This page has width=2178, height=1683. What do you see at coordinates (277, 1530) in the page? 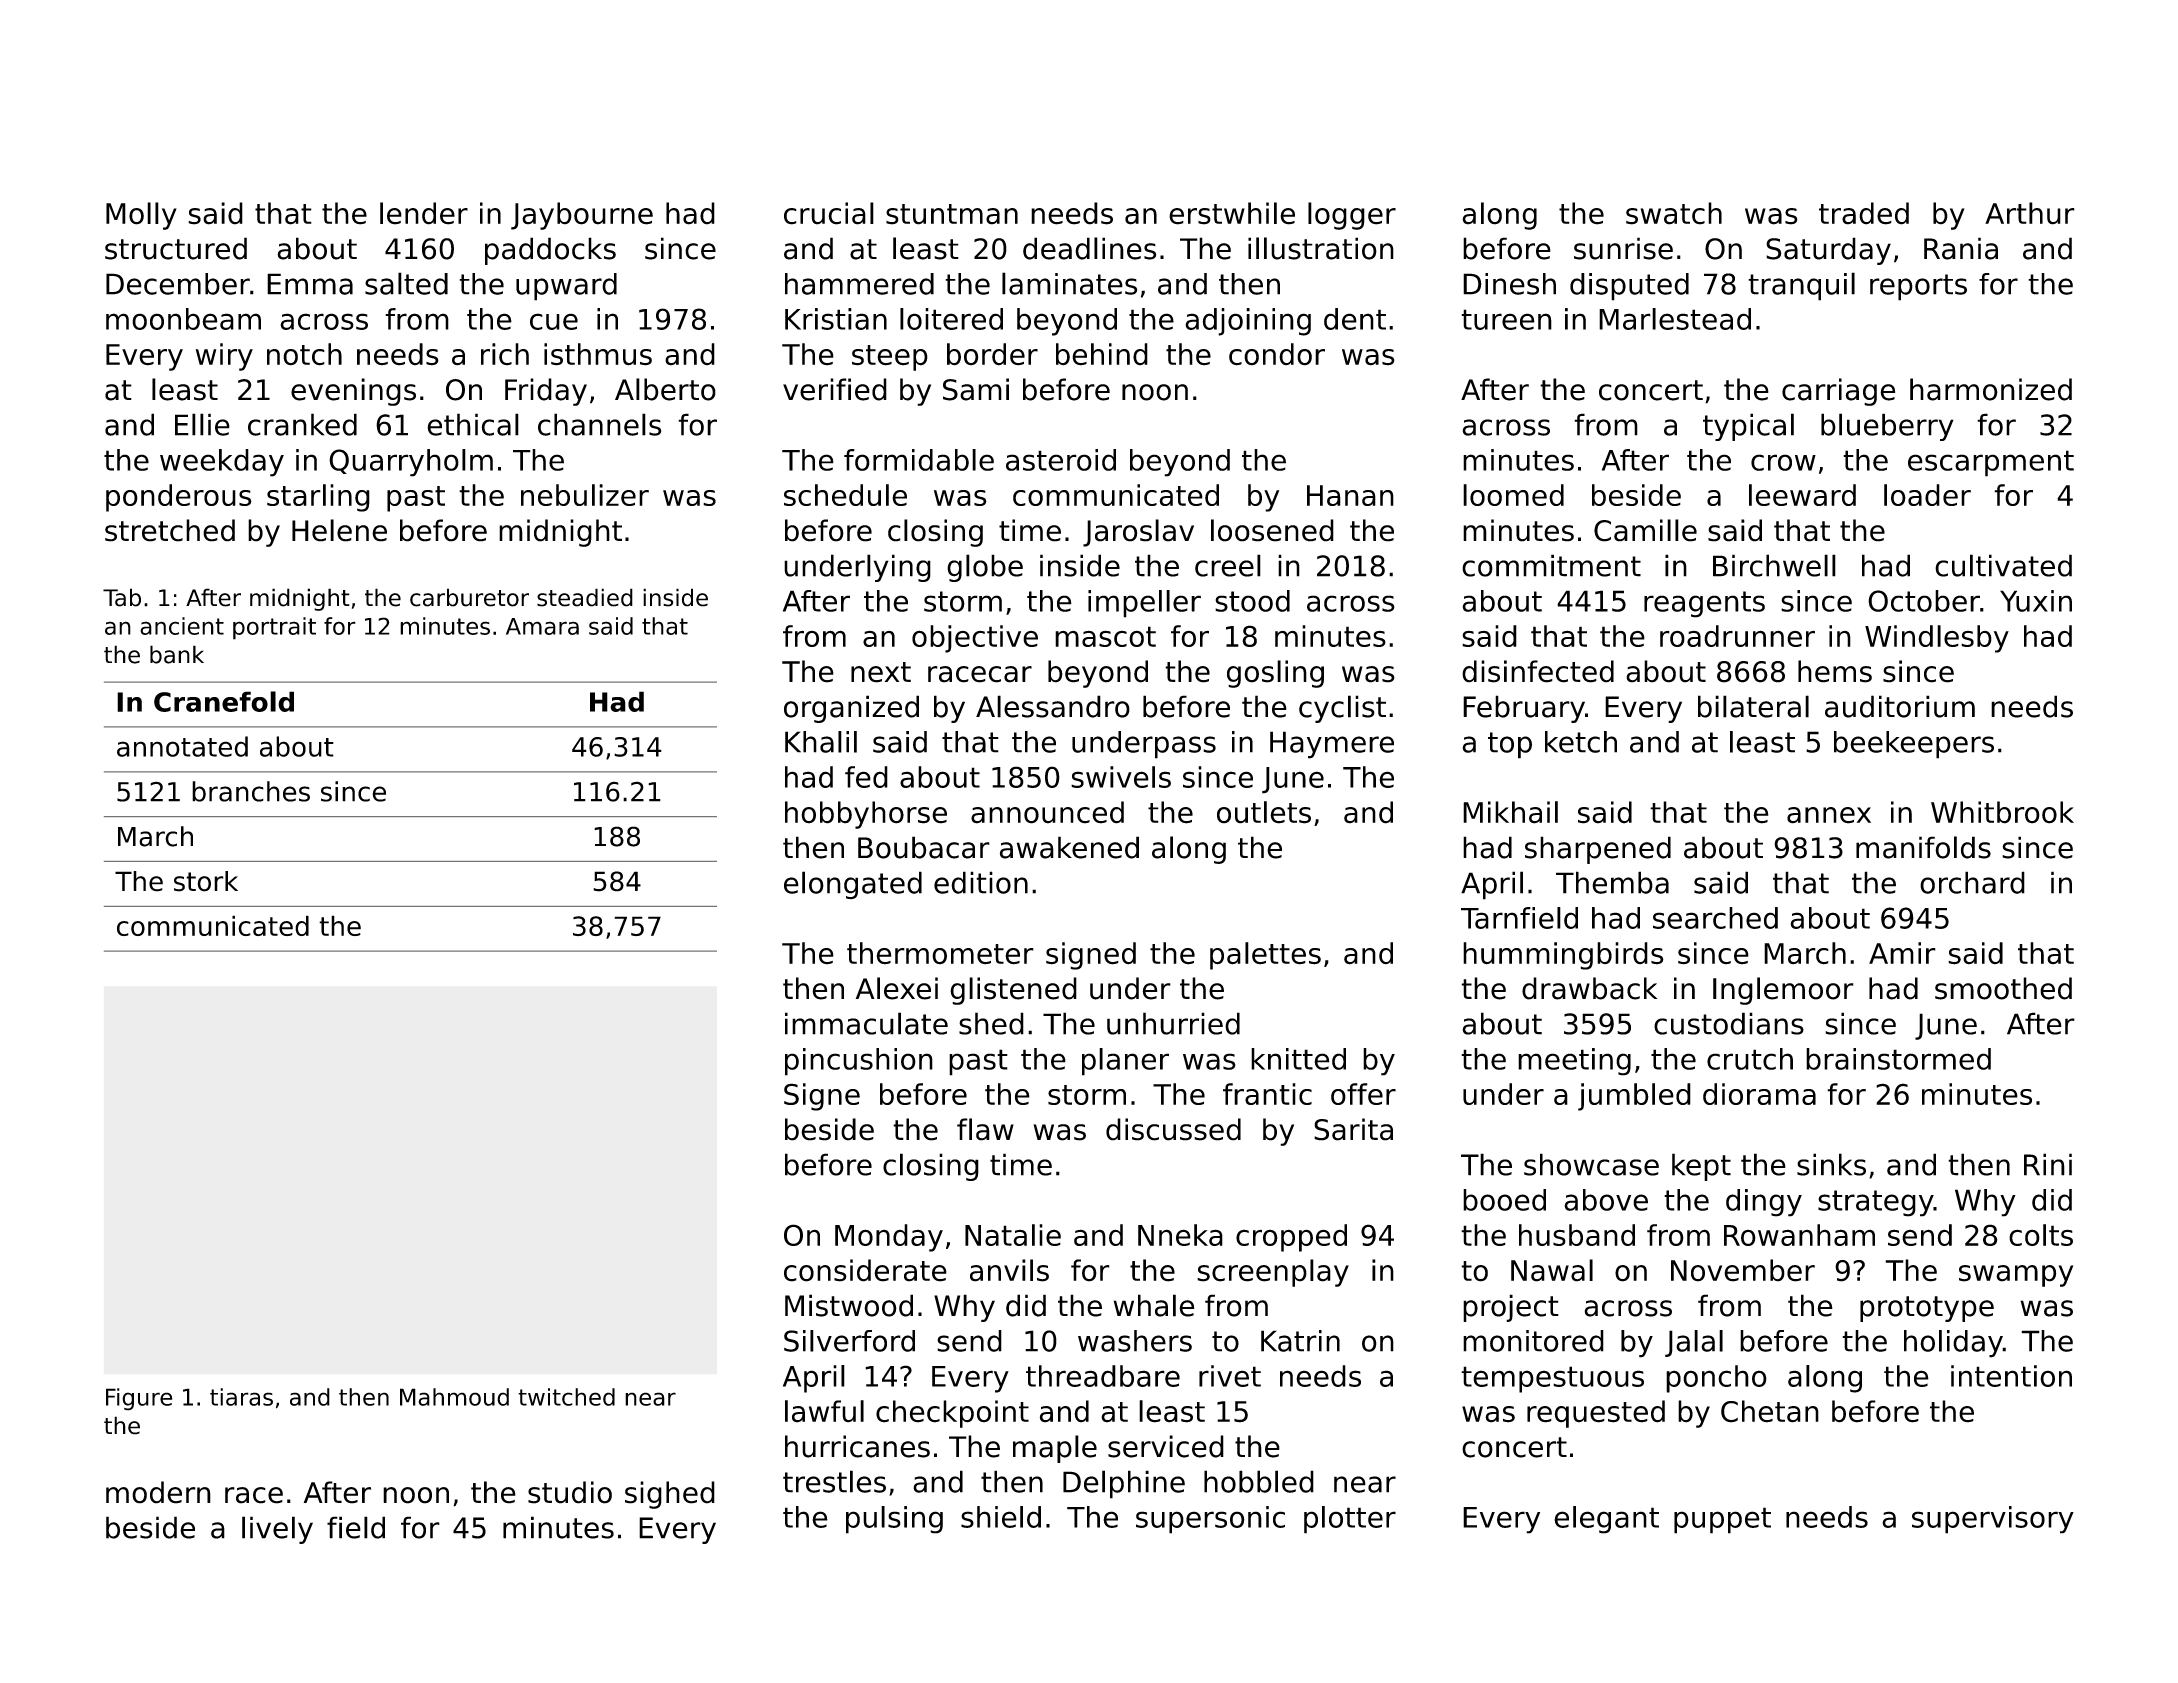
I see `lively` at bounding box center [277, 1530].
